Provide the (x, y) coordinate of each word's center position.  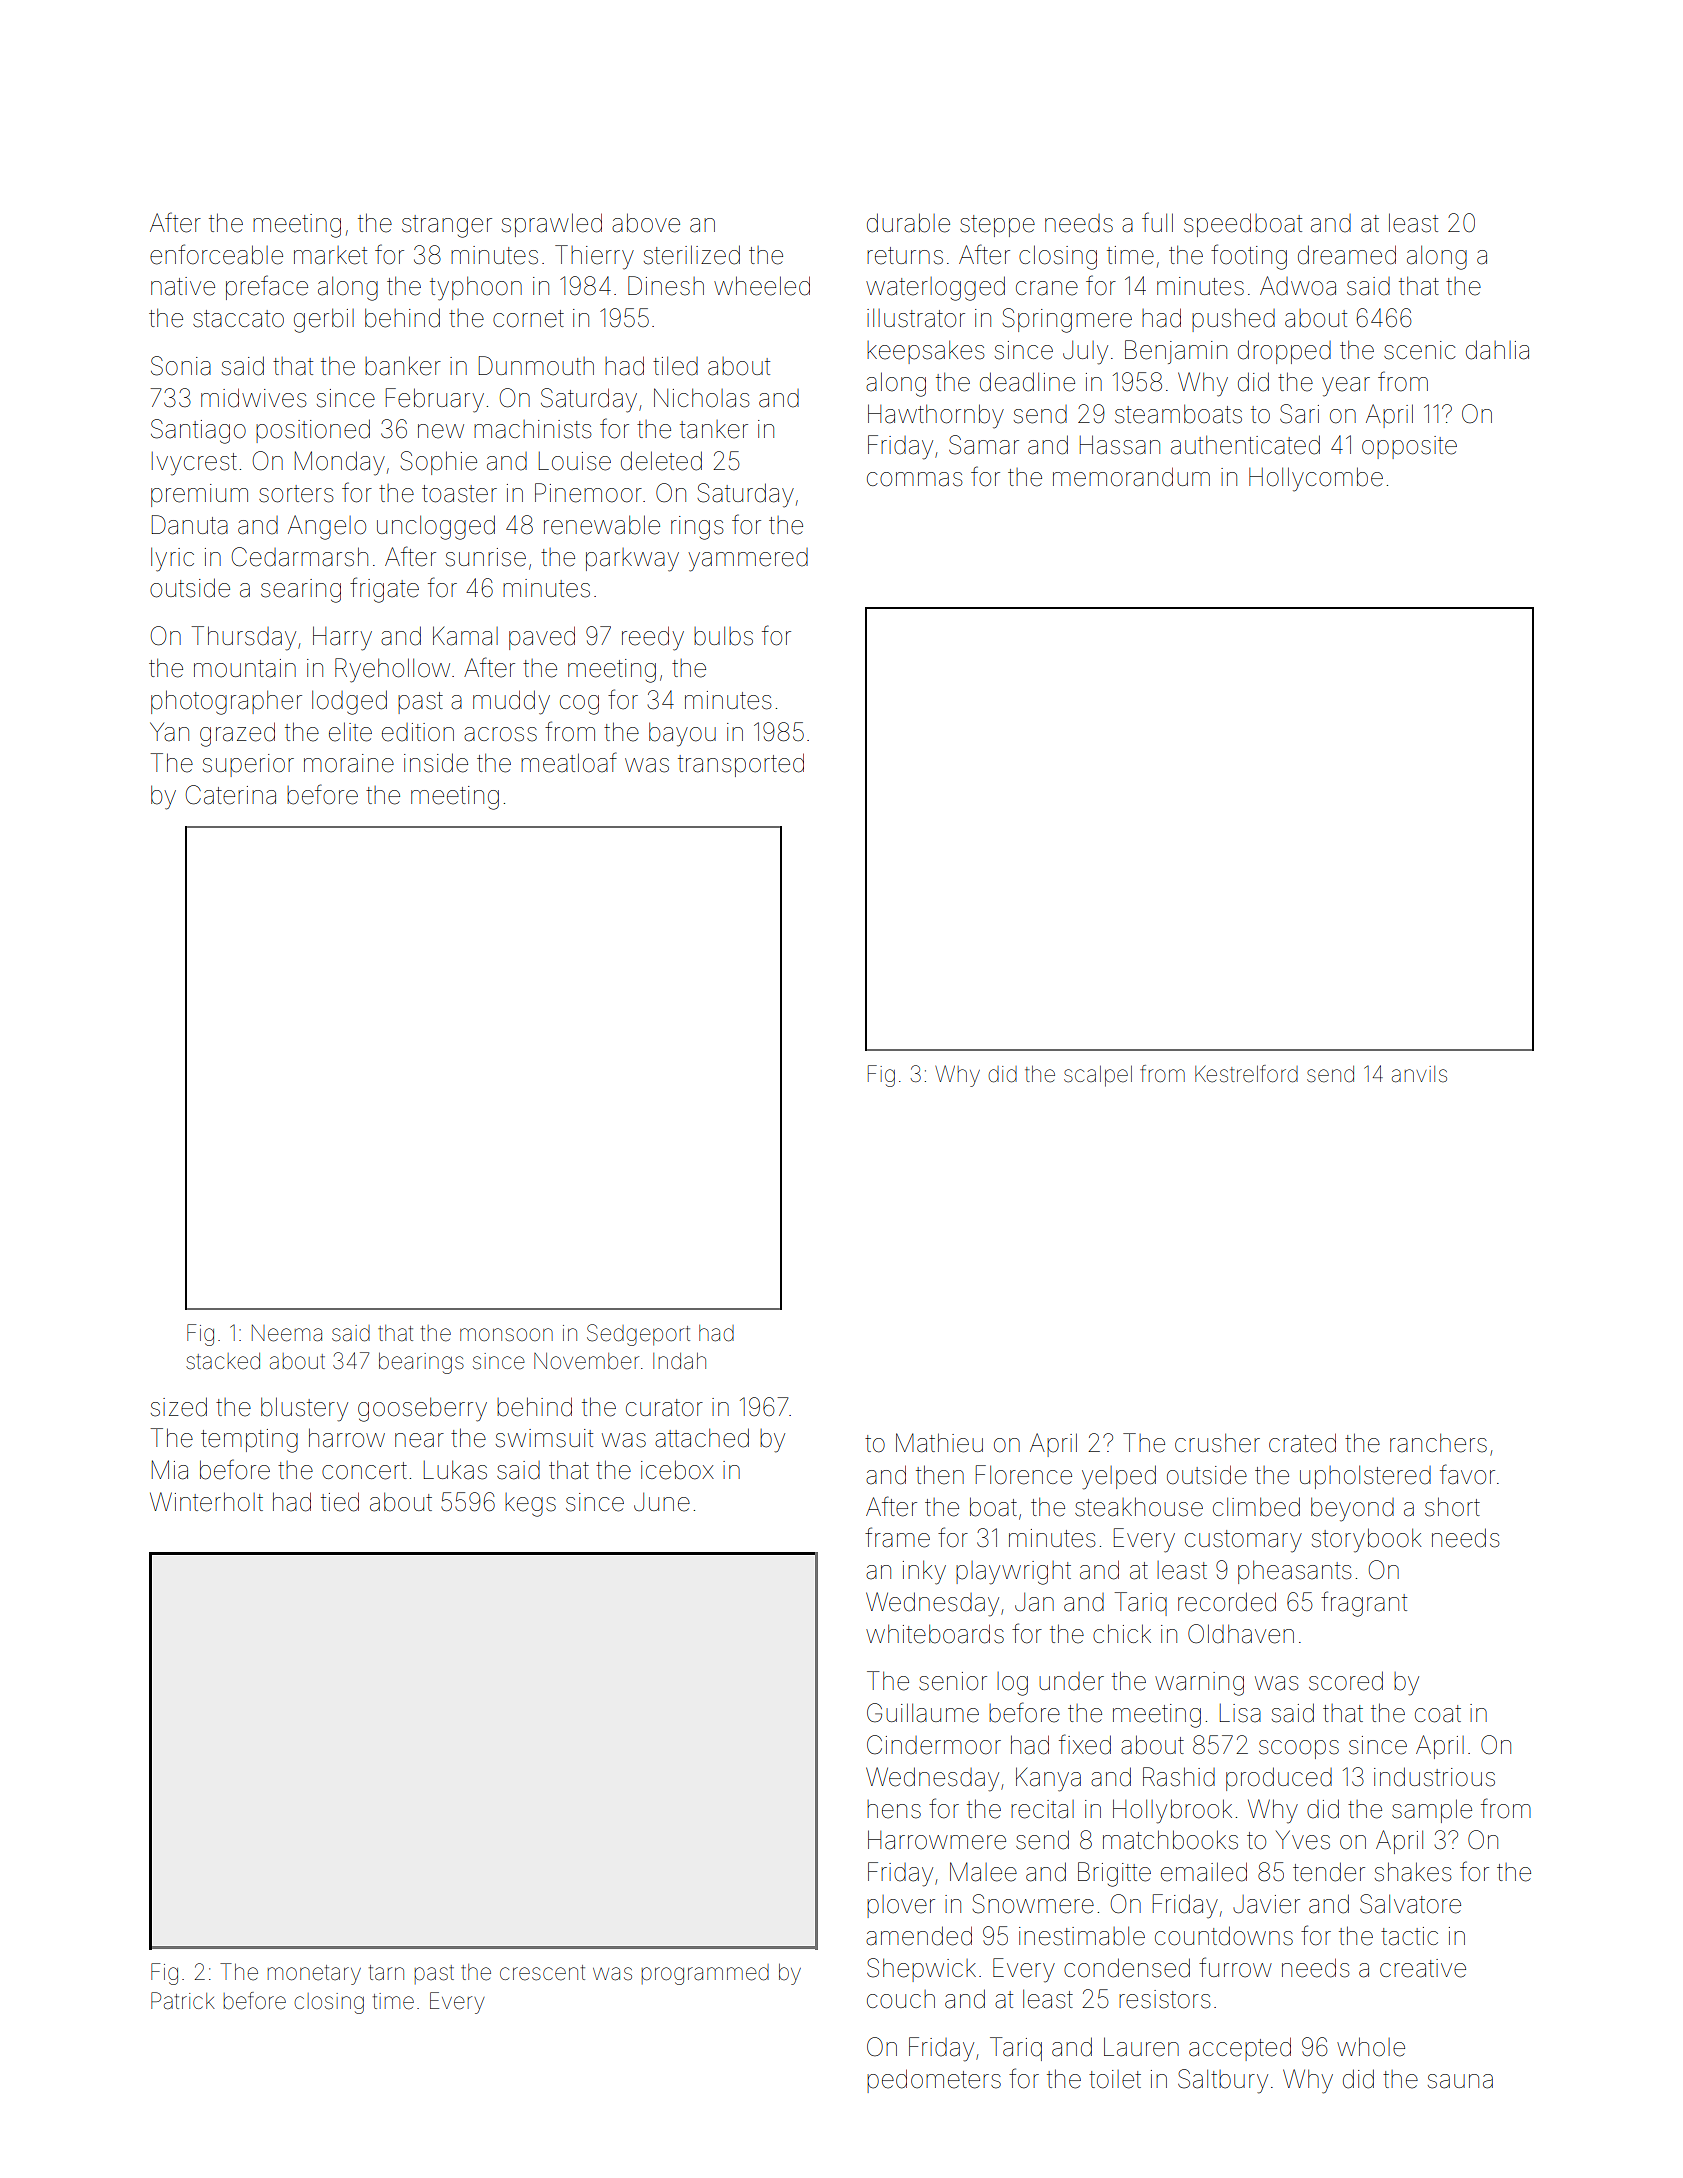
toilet (1115, 2079)
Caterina (231, 795)
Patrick (183, 2001)
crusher (1217, 1443)
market (330, 255)
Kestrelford (1246, 1074)
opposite (1409, 447)
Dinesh (666, 286)
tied (340, 1502)
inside (436, 763)
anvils (1419, 1074)
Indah (679, 1361)
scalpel (1098, 1076)
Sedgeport (638, 1335)
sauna (1460, 2081)
